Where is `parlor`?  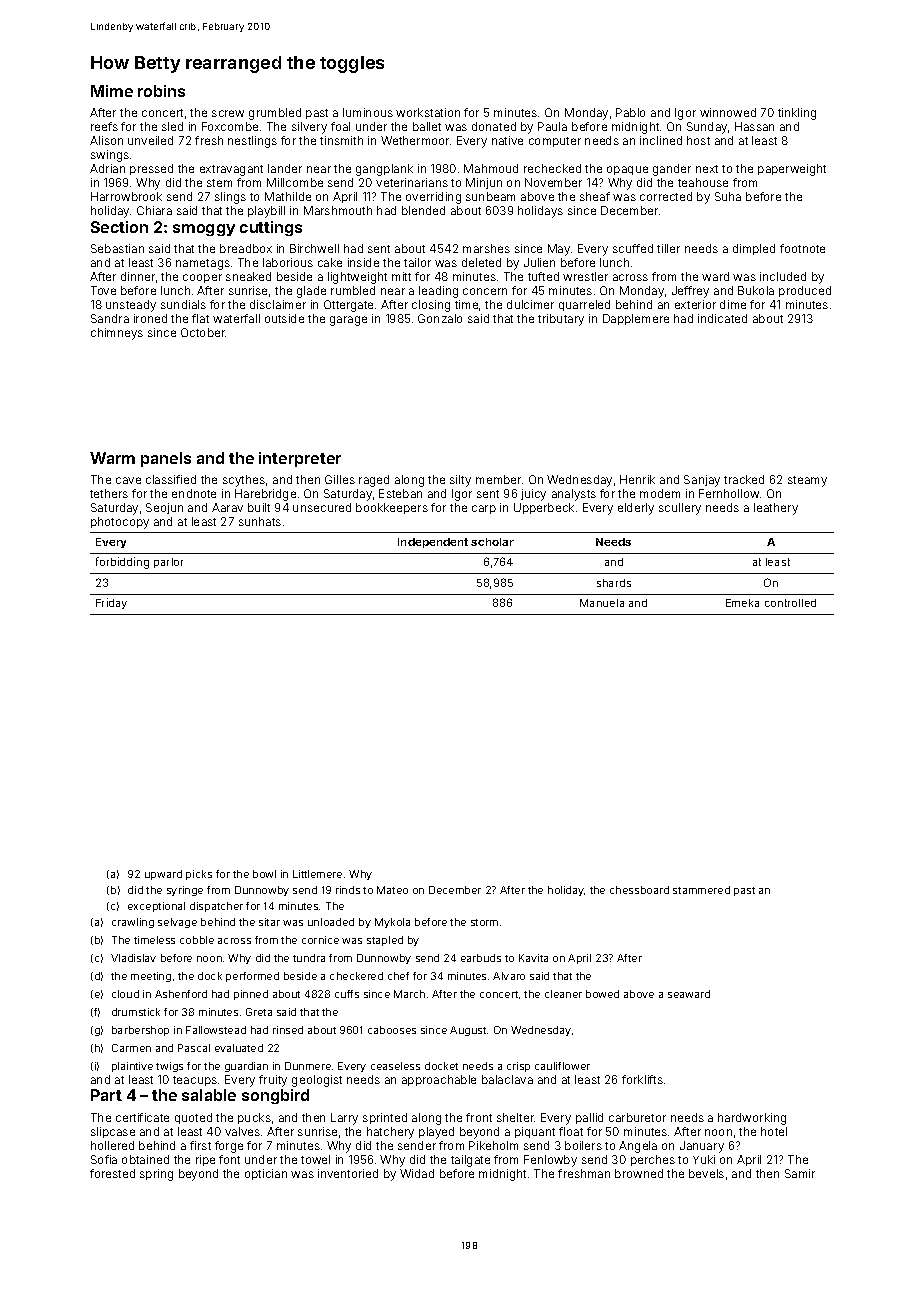 parlor is located at coordinates (168, 563).
